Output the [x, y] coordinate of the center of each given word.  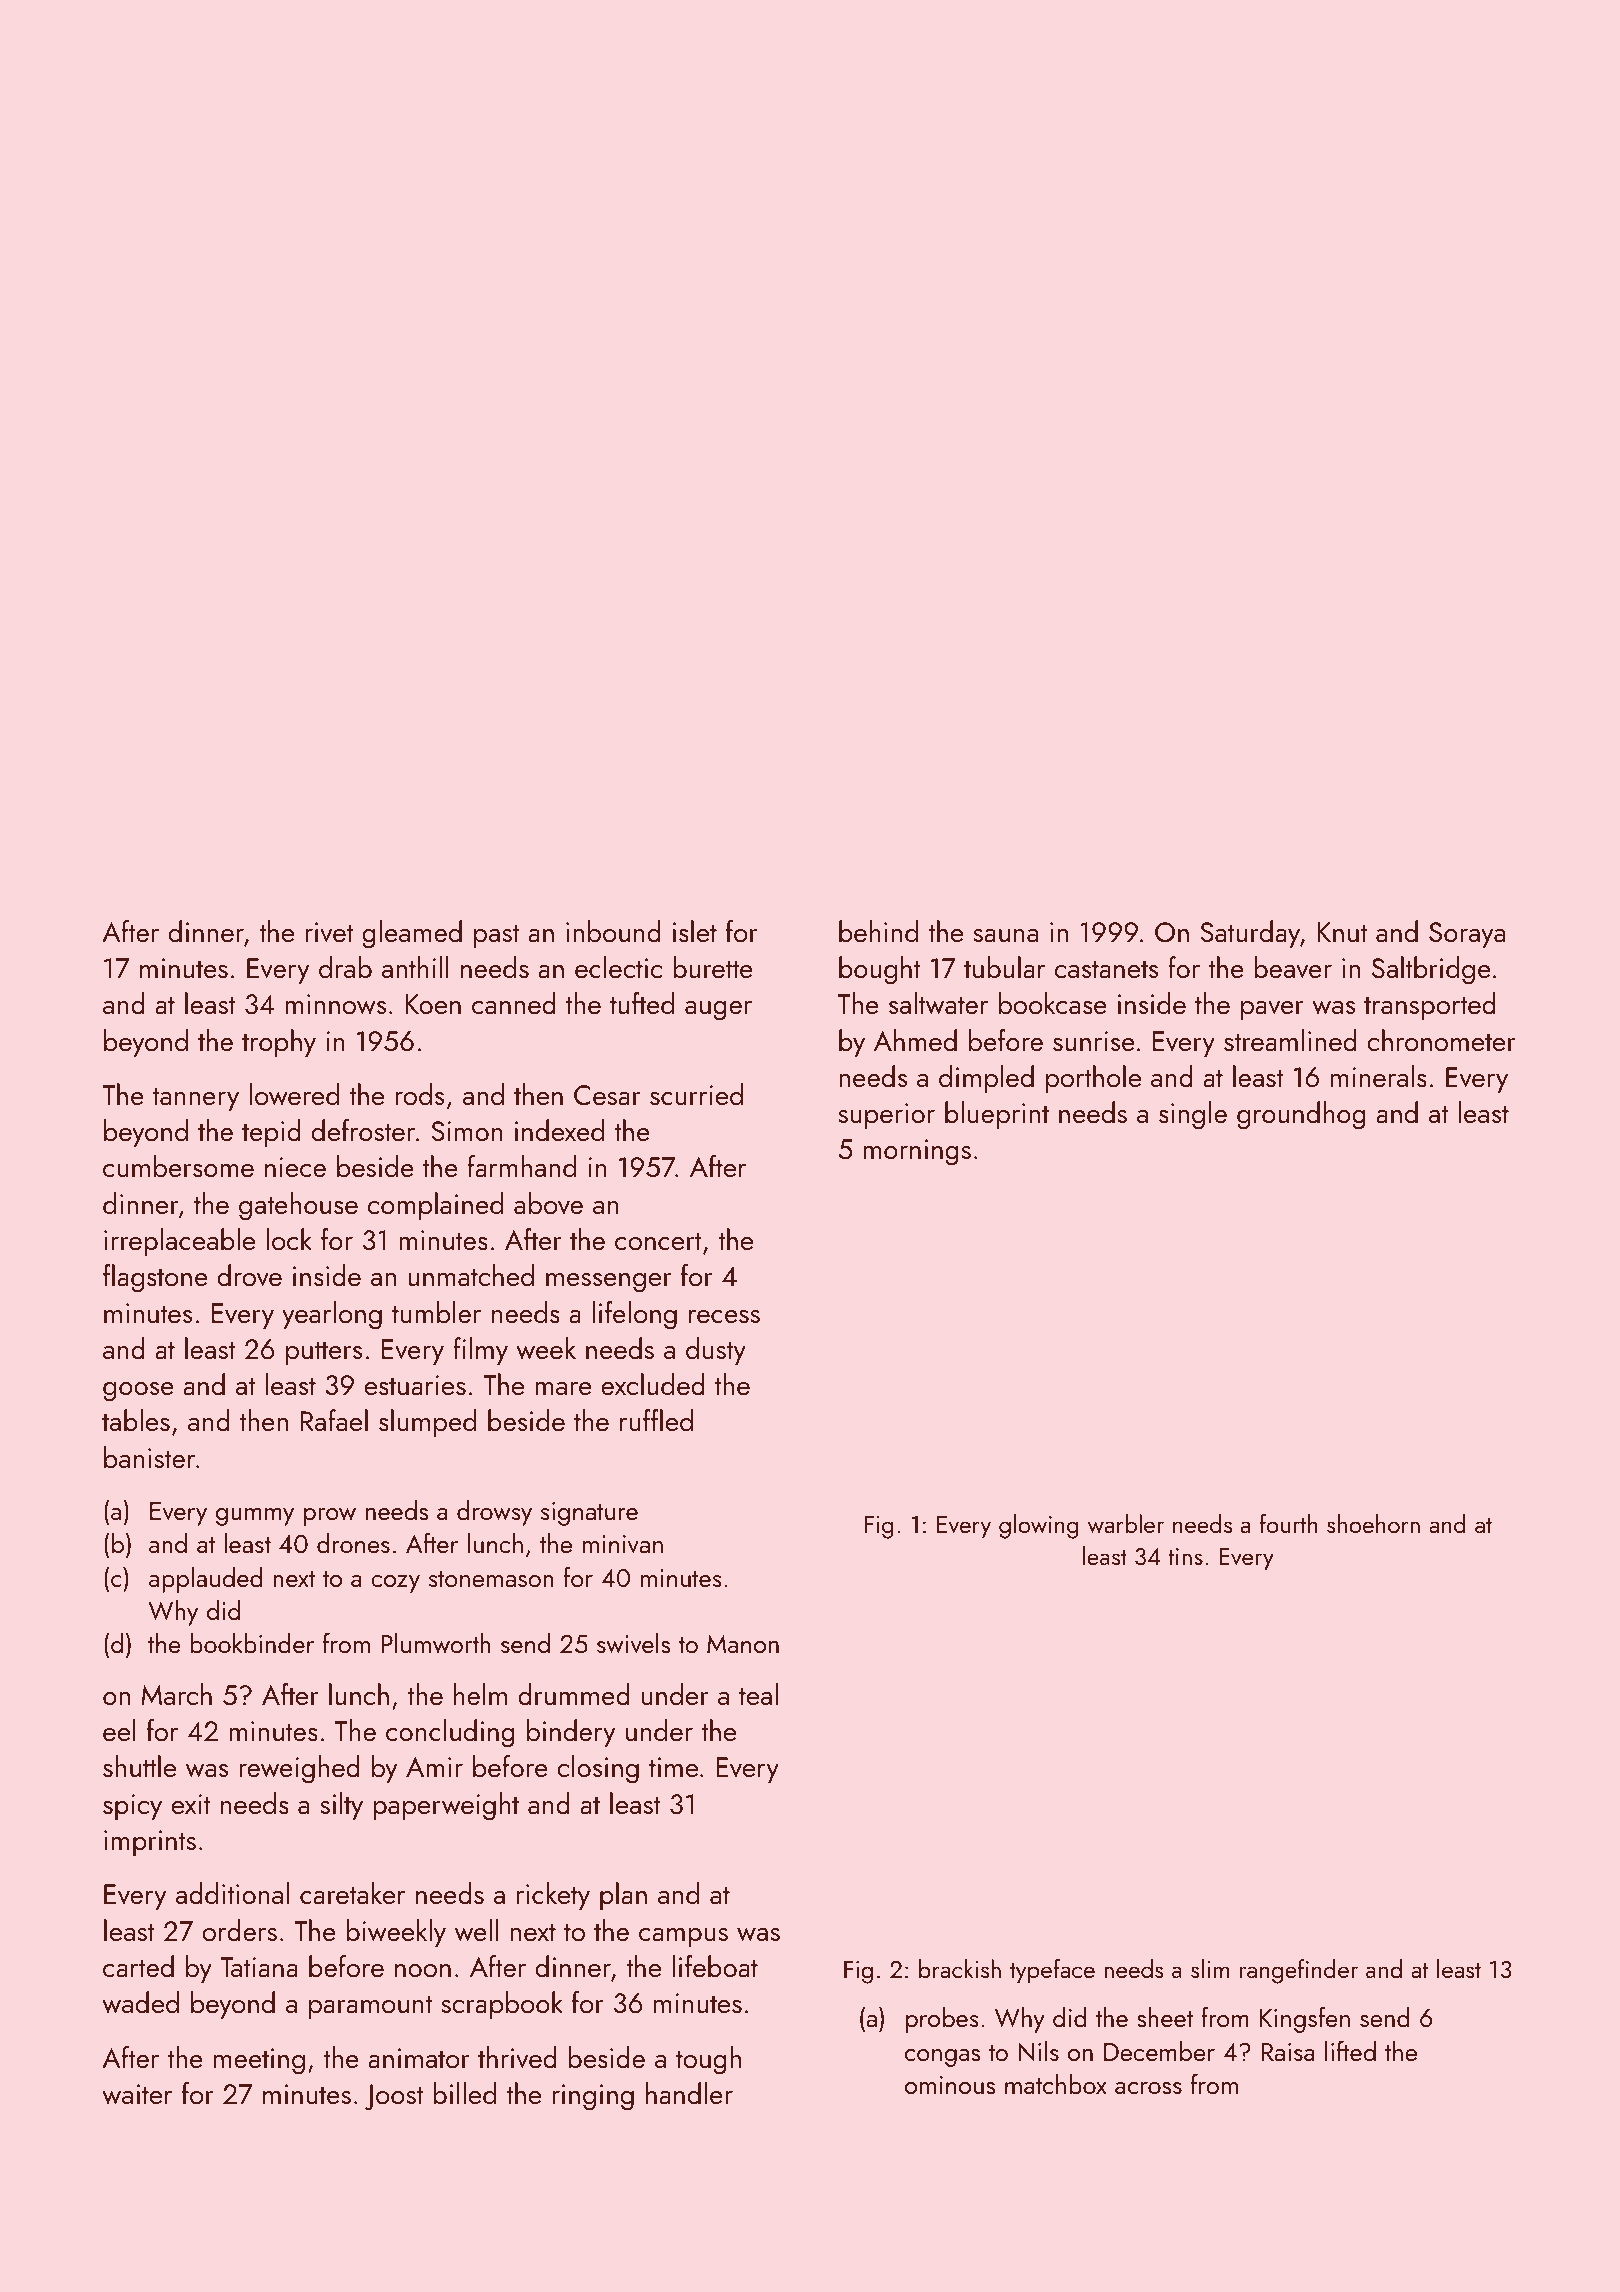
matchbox [1056, 2084]
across [1148, 2088]
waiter [137, 2094]
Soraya [1467, 935]
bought [880, 970]
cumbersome [178, 1166]
